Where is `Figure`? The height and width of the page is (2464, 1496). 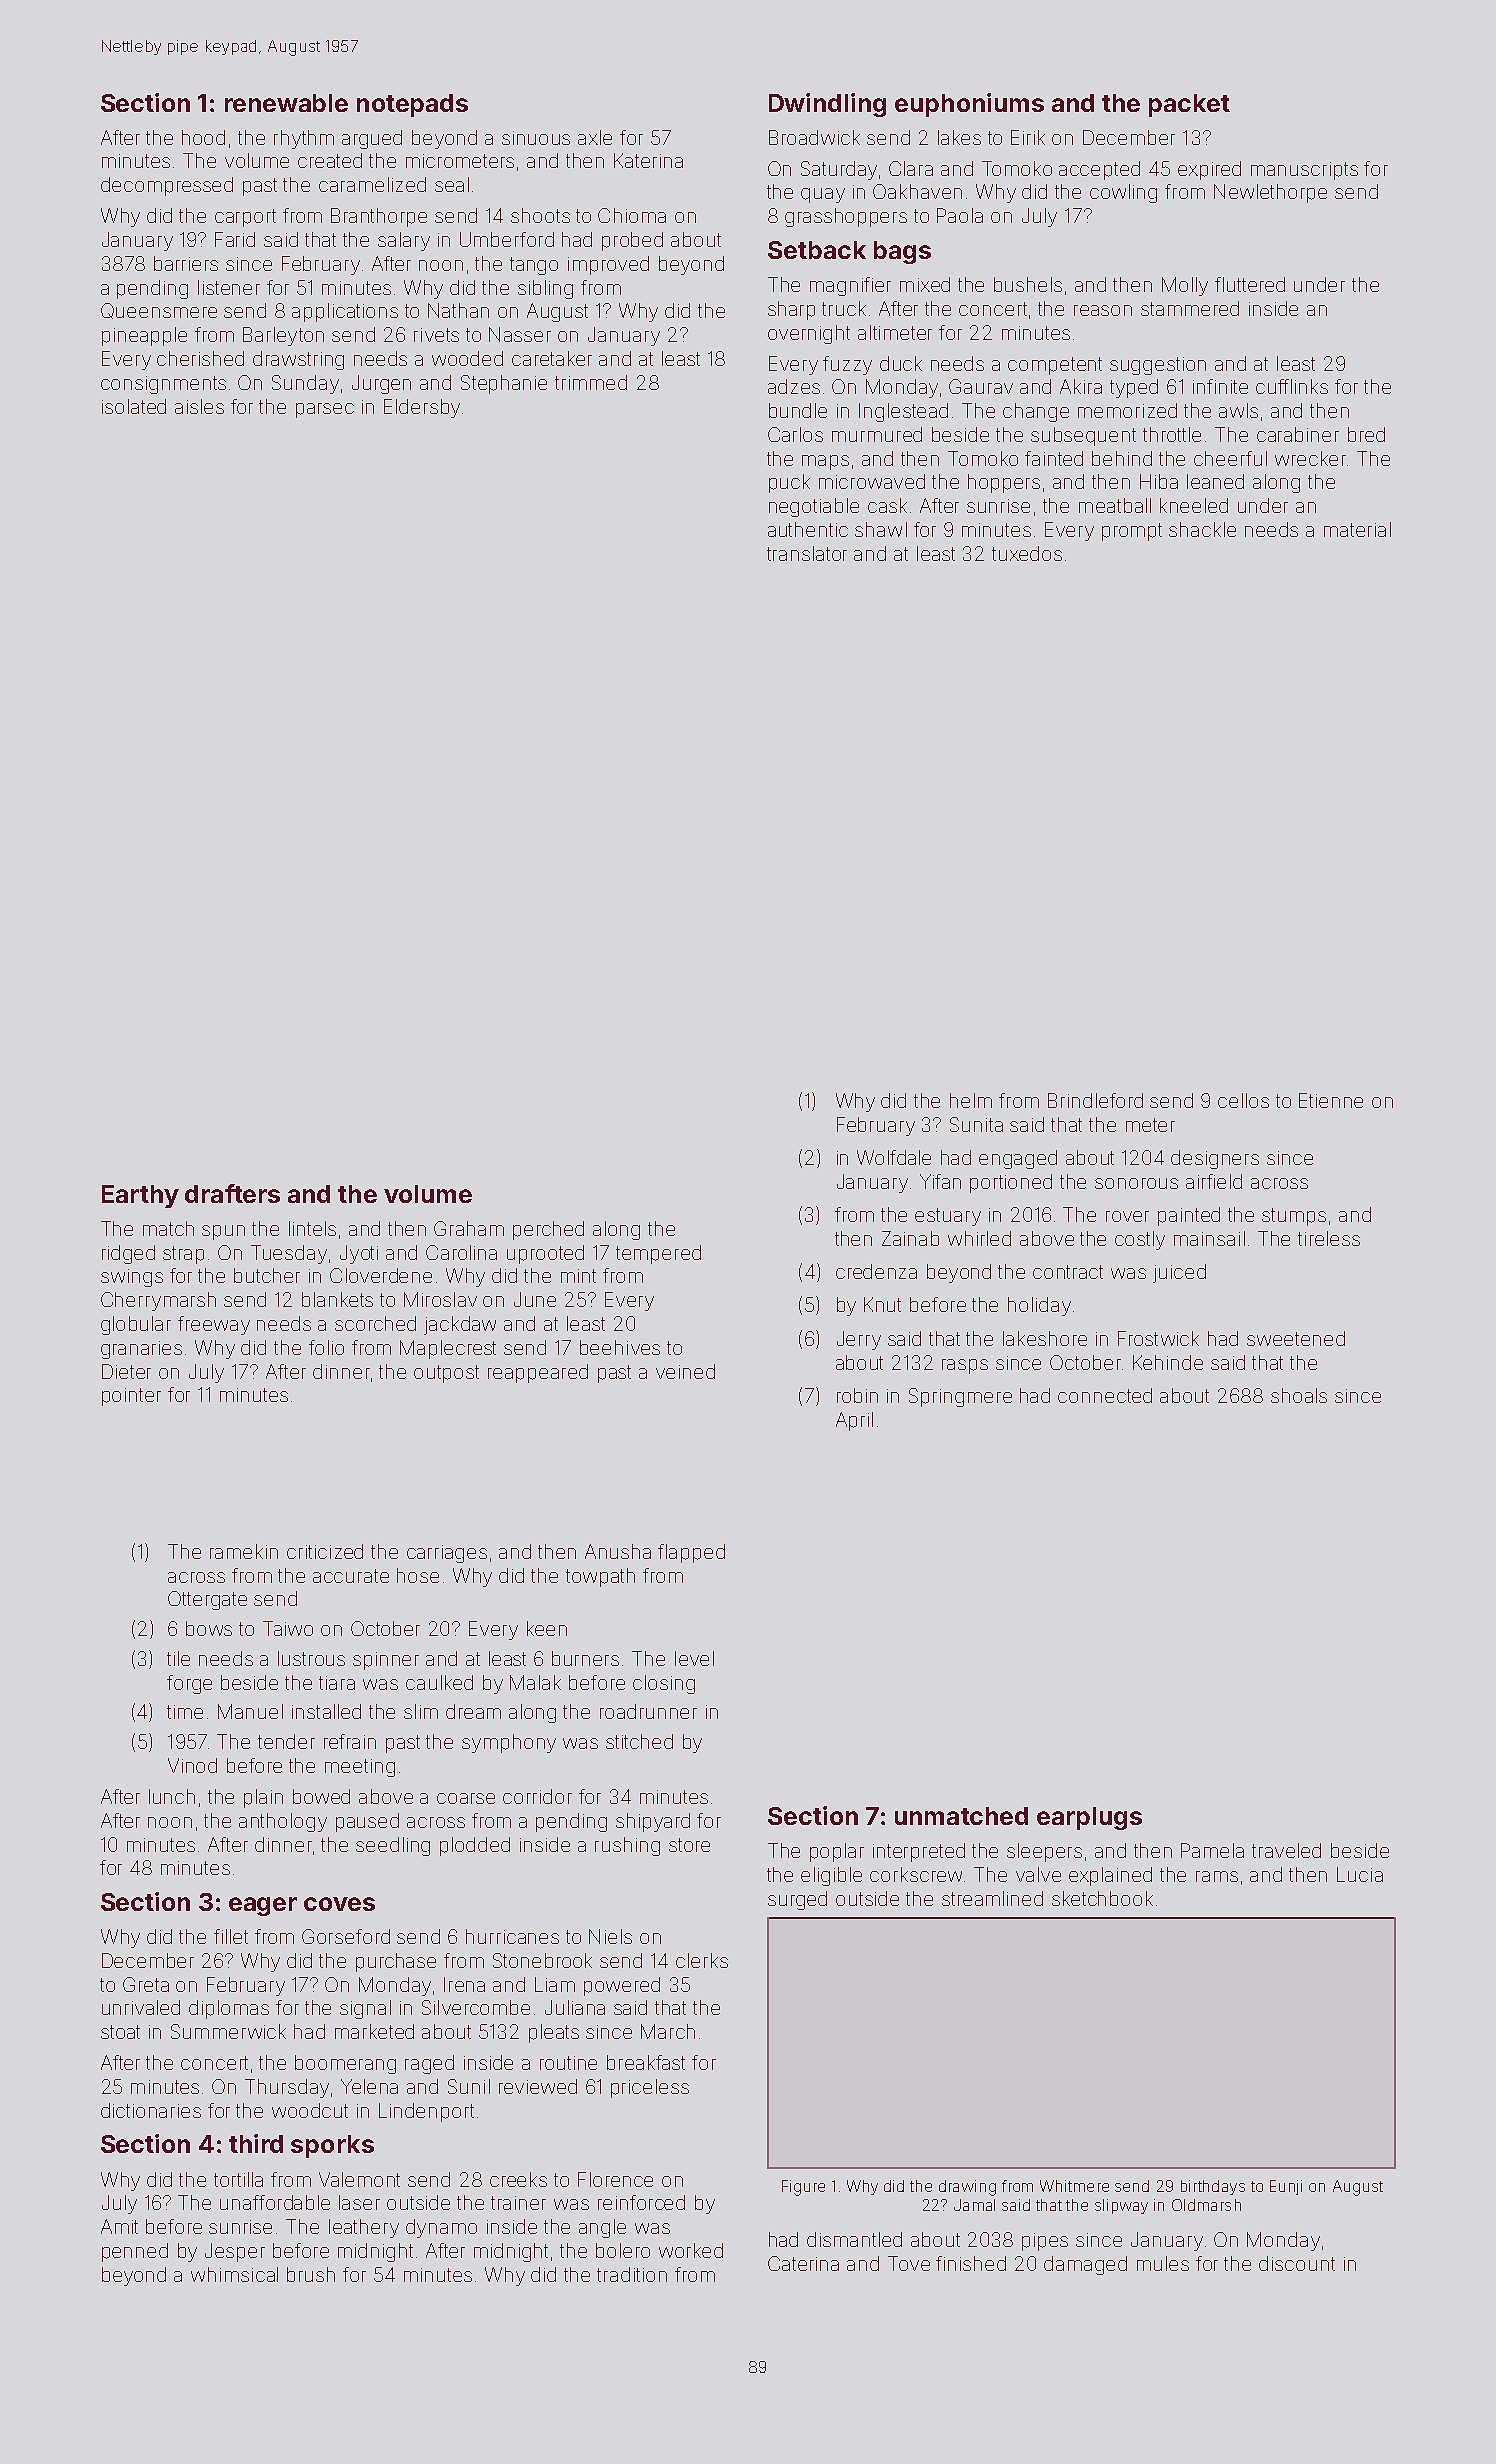
Figure is located at coordinates (803, 2188).
